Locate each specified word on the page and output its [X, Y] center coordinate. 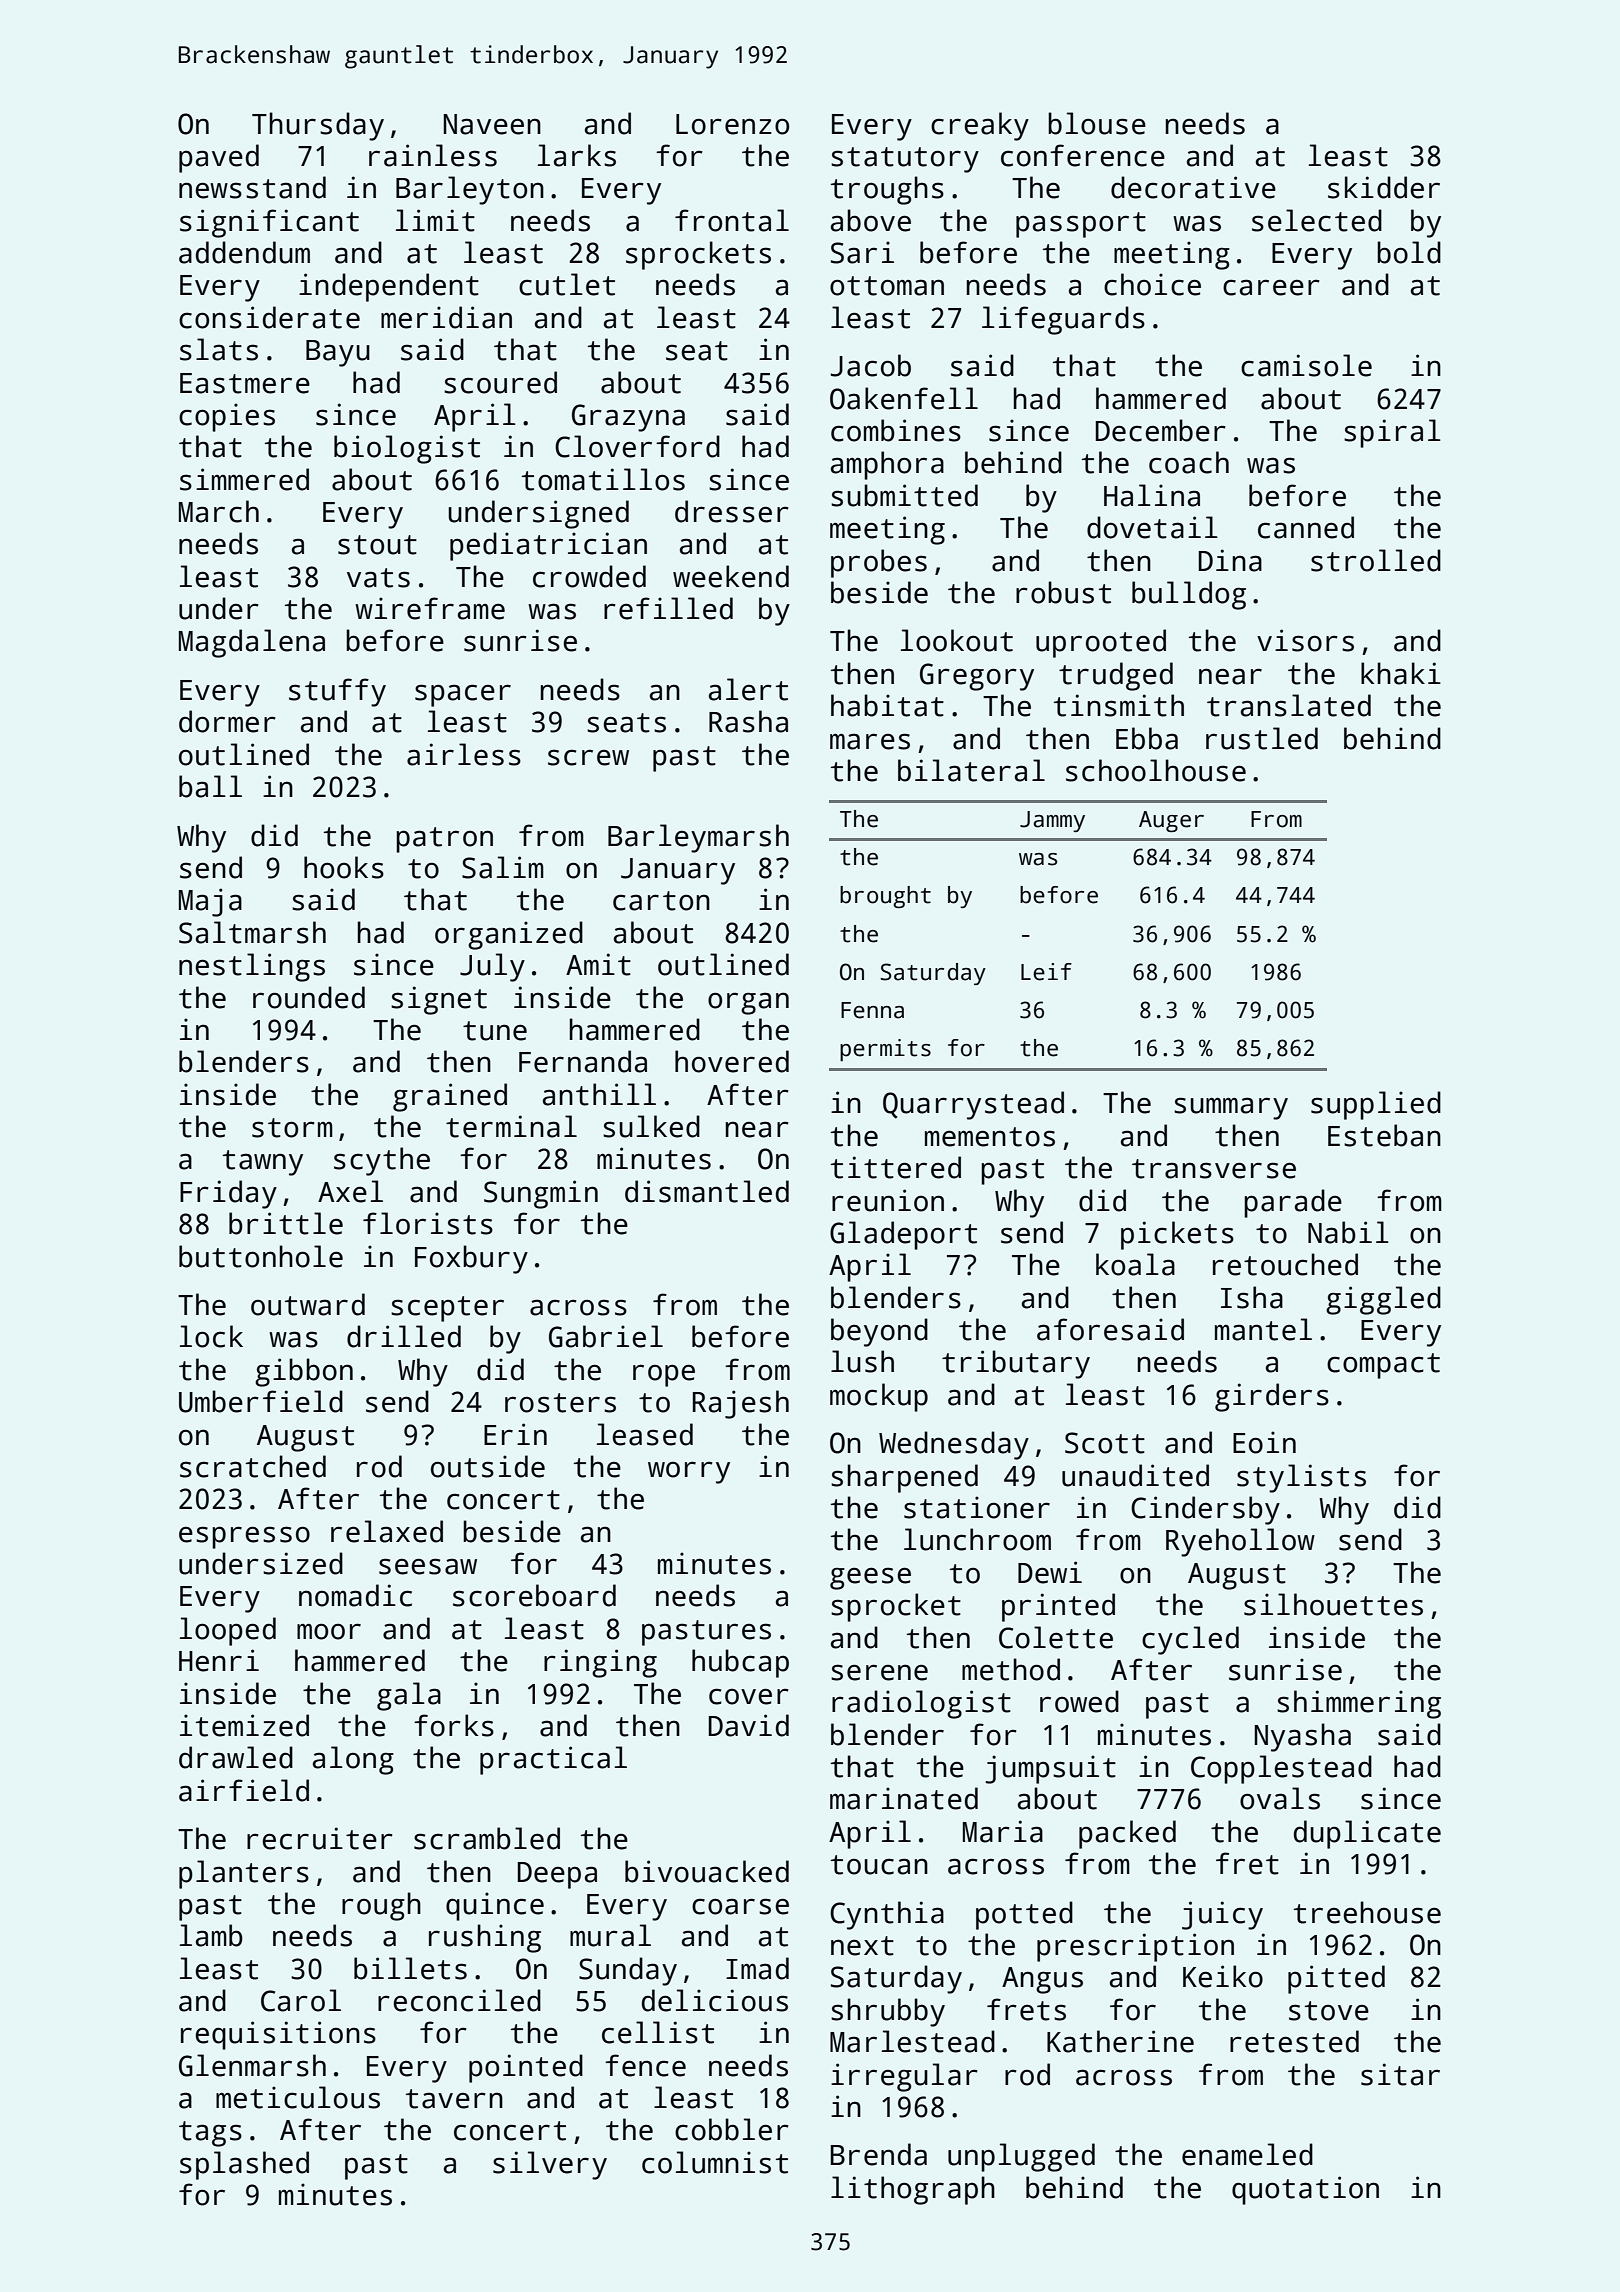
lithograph [913, 2190]
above [871, 220]
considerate [269, 317]
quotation [1305, 2190]
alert [748, 689]
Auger [1171, 822]
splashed [244, 2165]
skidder [1384, 187]
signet [439, 1000]
